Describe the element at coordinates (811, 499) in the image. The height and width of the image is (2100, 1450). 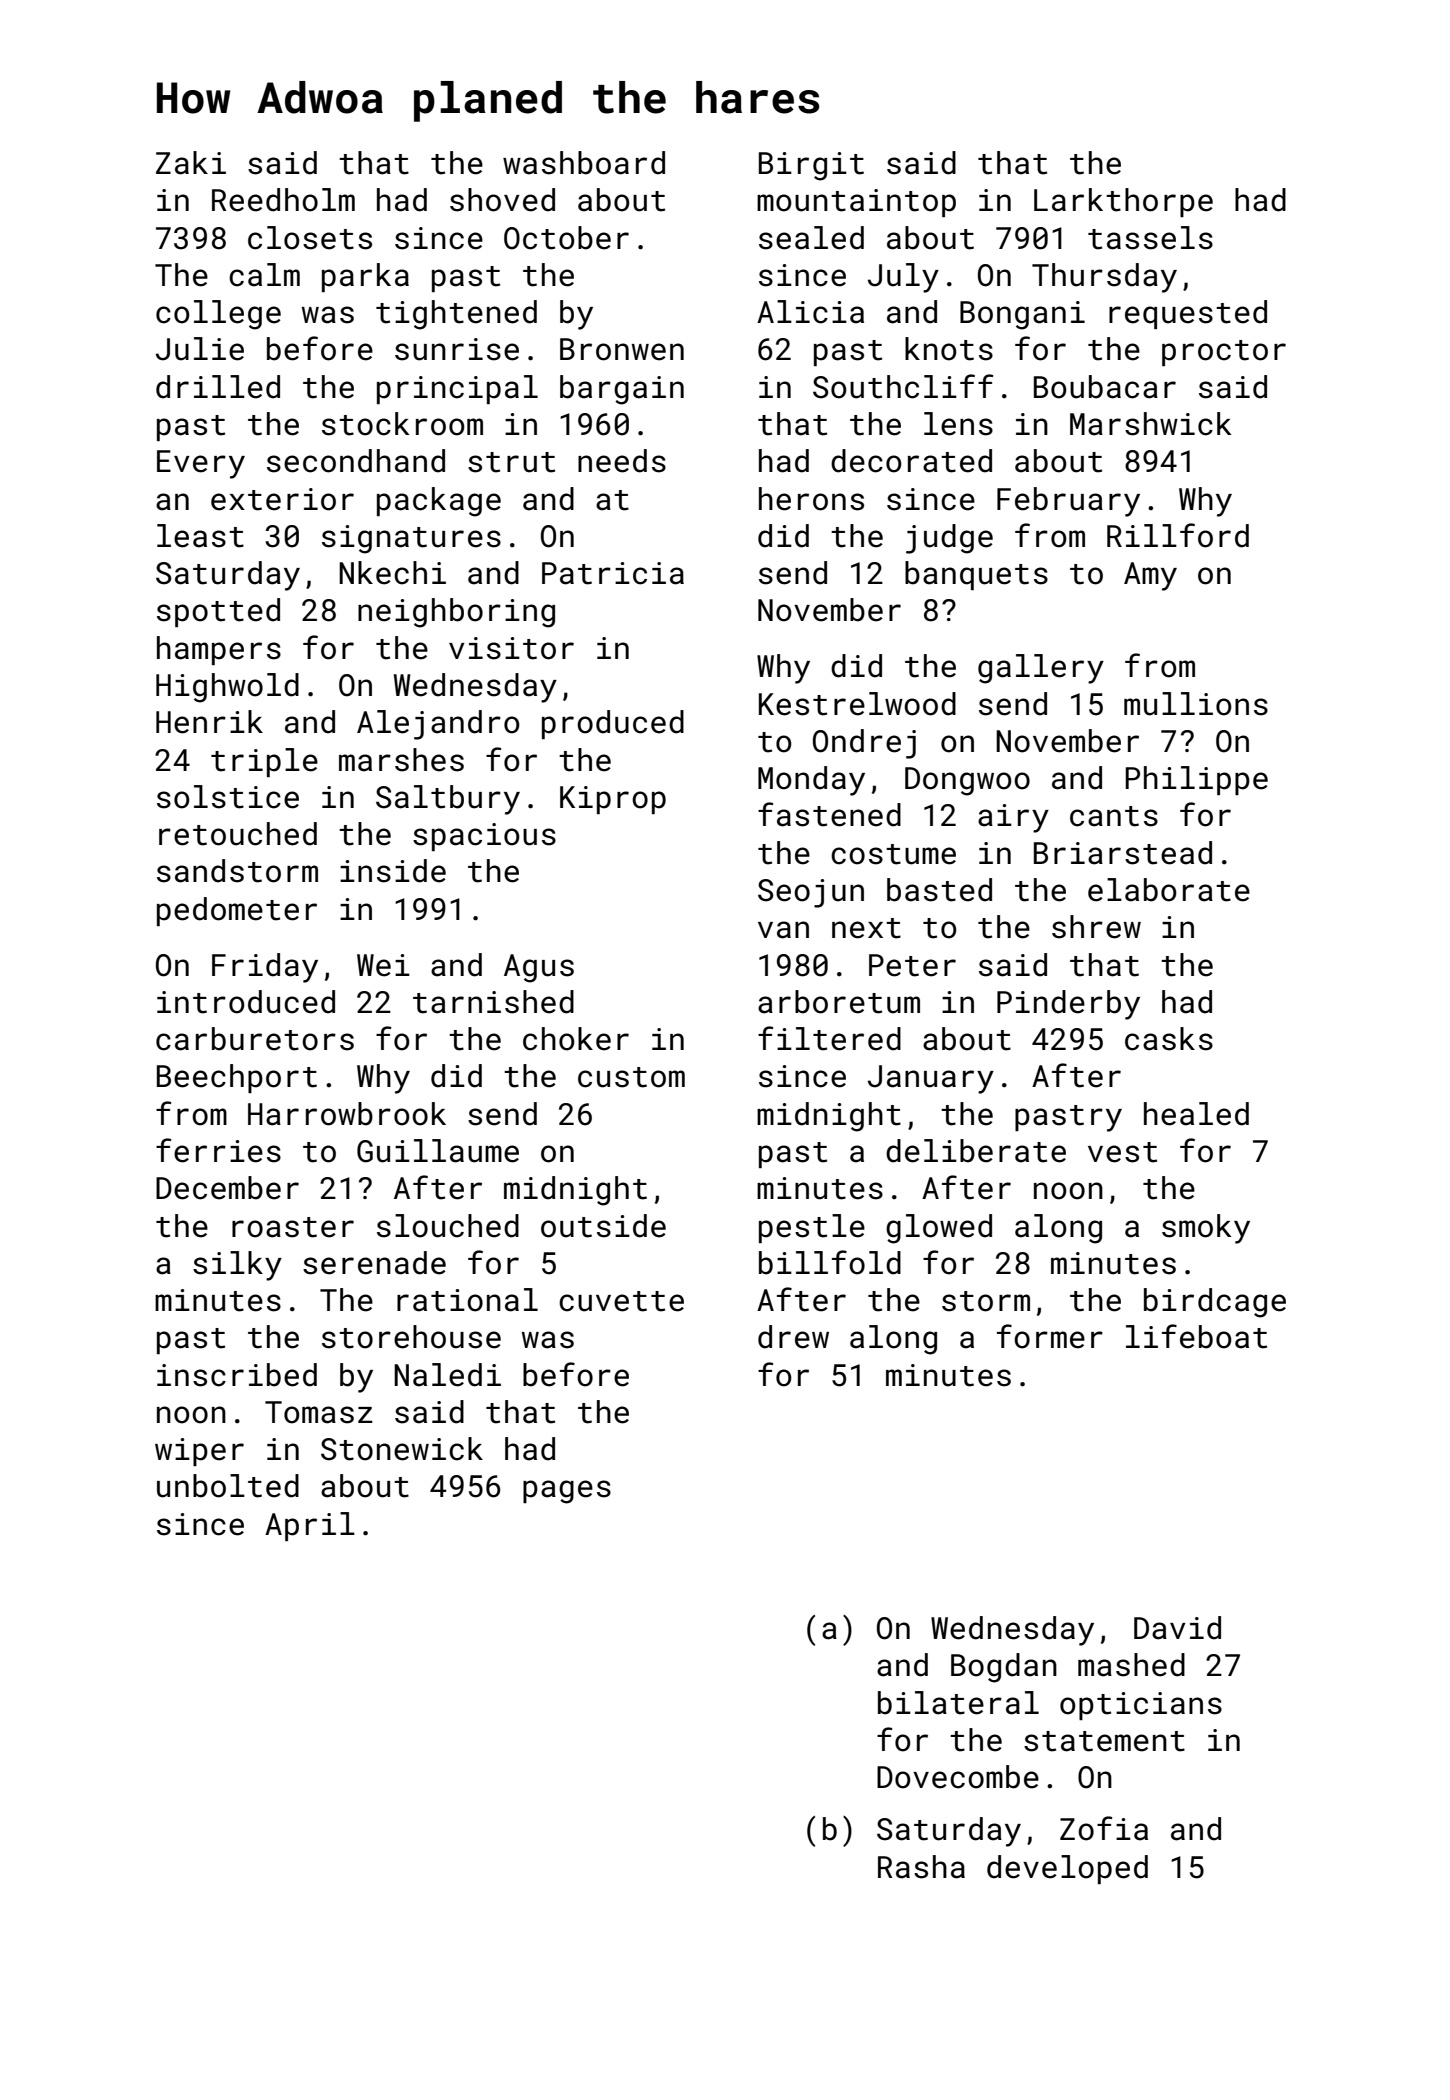
I see `herons` at that location.
